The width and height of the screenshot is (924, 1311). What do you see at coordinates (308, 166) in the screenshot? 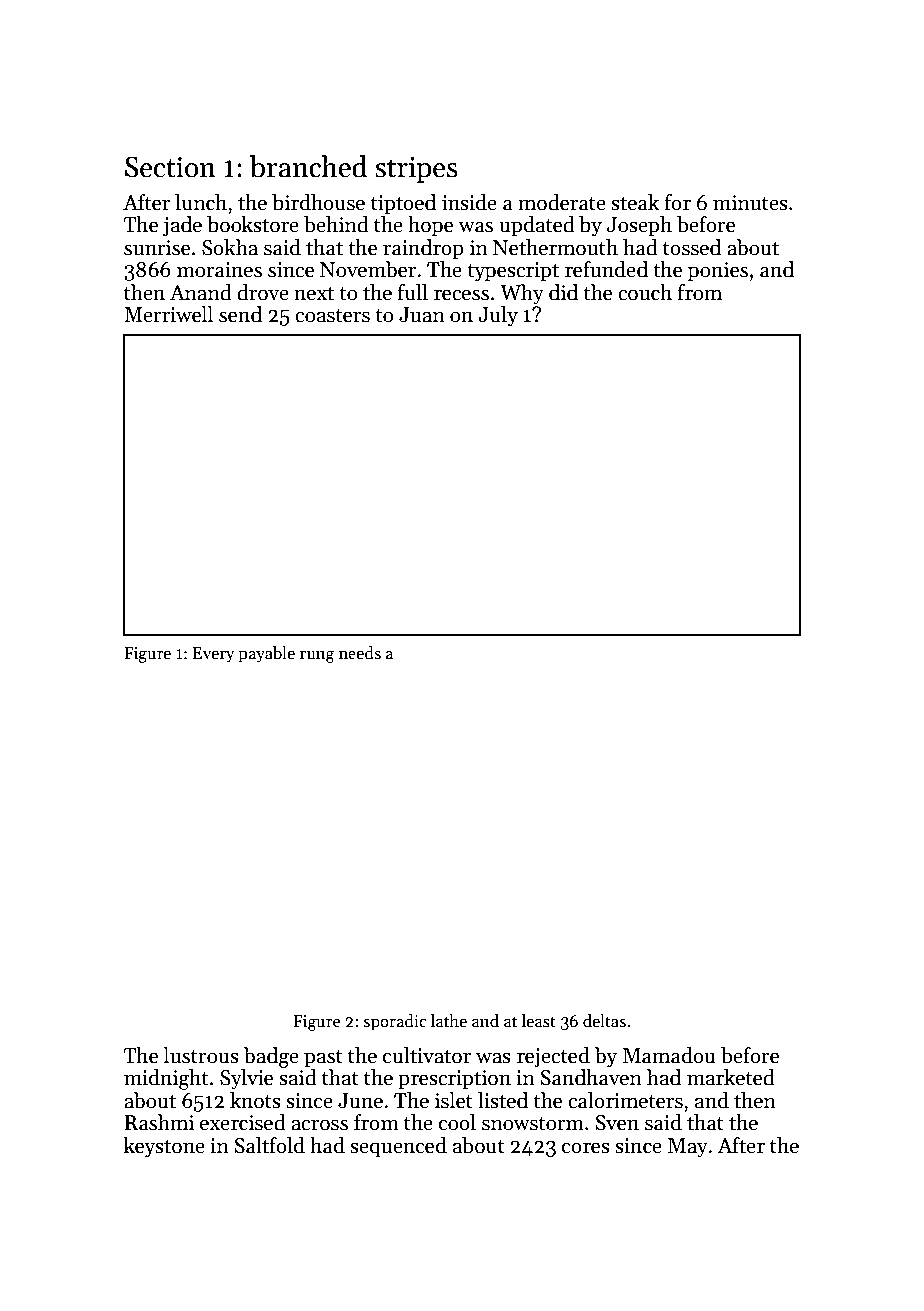
I see `branched` at bounding box center [308, 166].
